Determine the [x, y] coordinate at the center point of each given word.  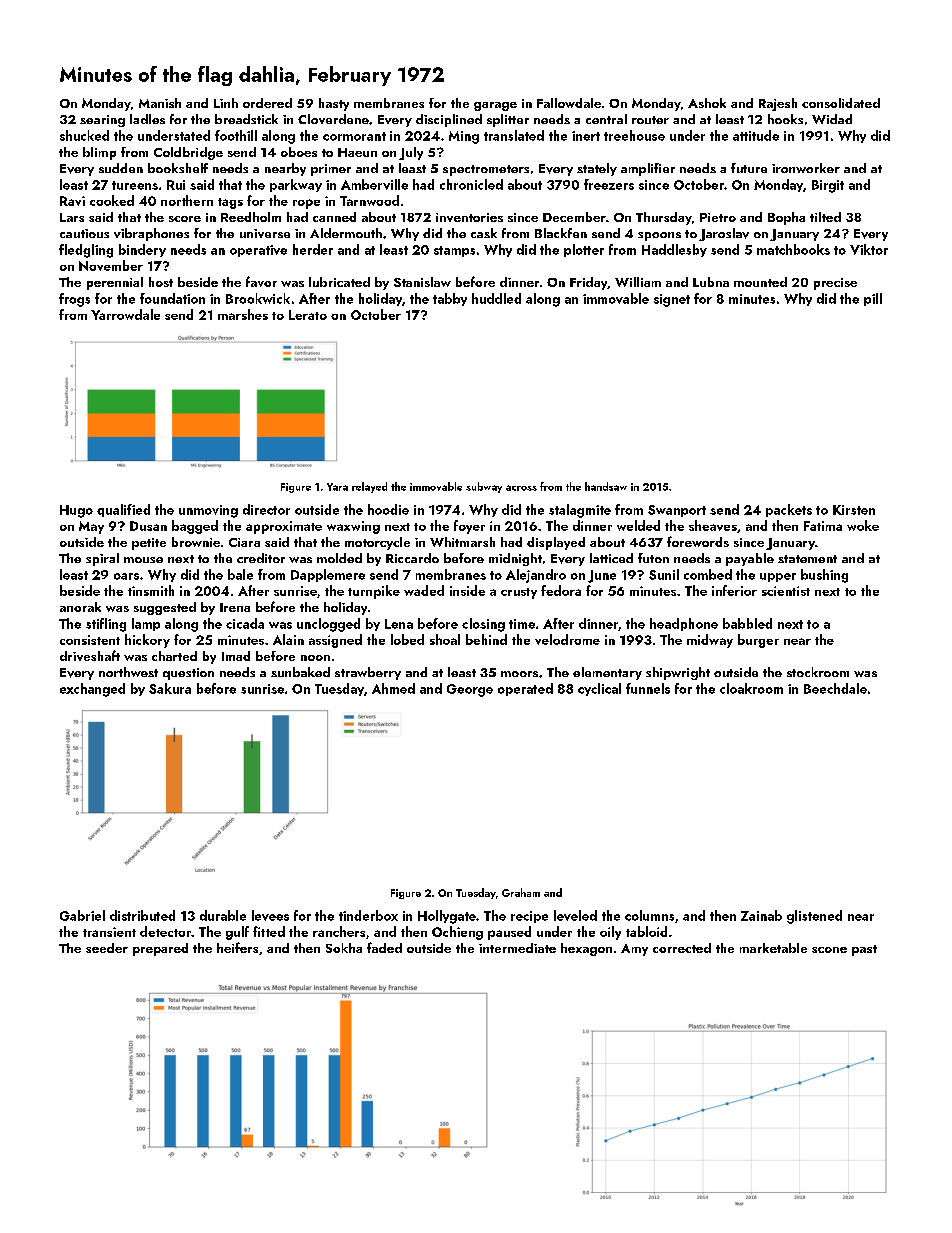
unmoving [208, 511]
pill [873, 299]
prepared [160, 949]
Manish [160, 103]
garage [495, 106]
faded [384, 947]
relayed [369, 487]
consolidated [841, 103]
